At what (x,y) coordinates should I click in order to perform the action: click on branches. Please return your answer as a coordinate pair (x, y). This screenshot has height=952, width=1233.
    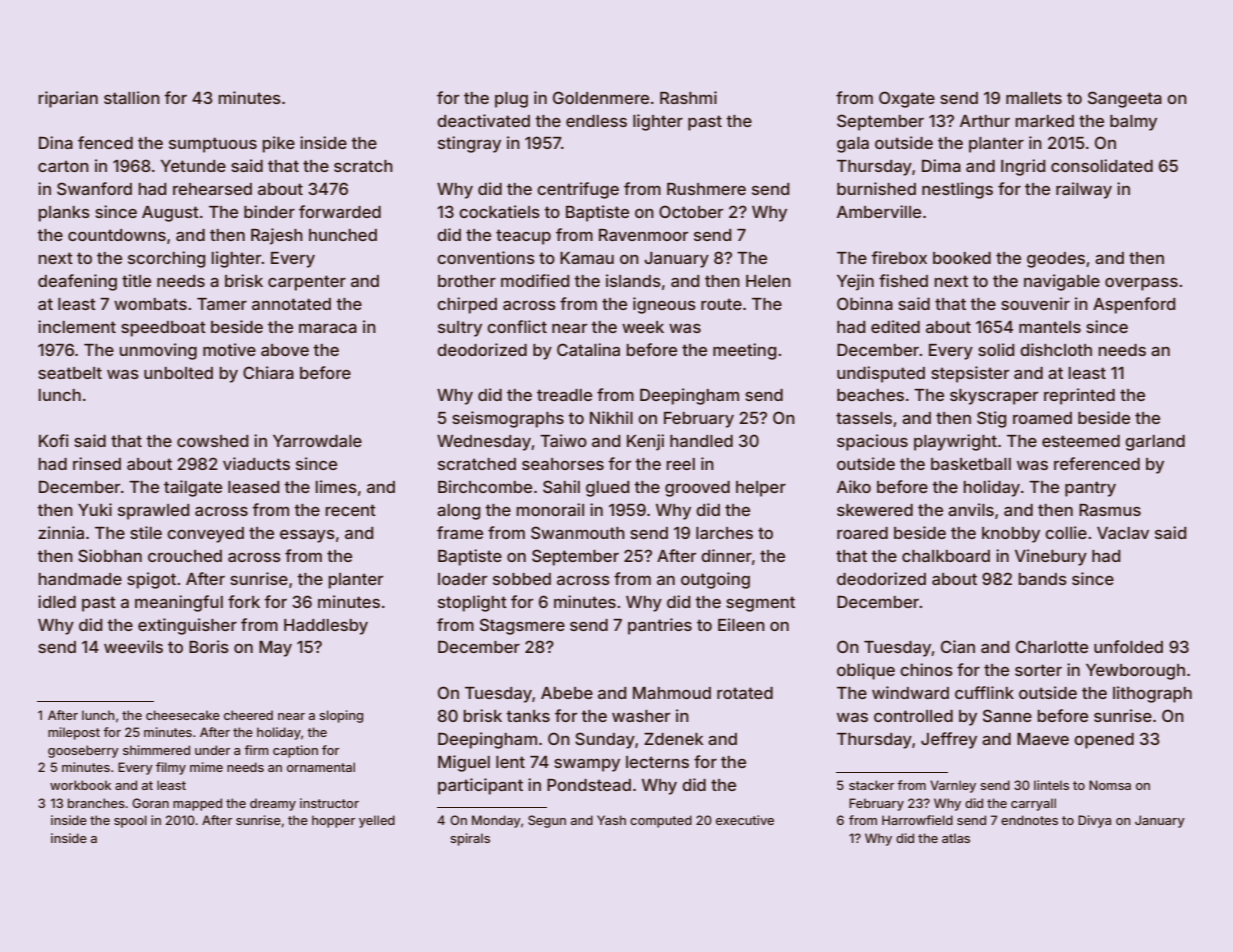
    Looking at the image, I should click on (96, 803).
